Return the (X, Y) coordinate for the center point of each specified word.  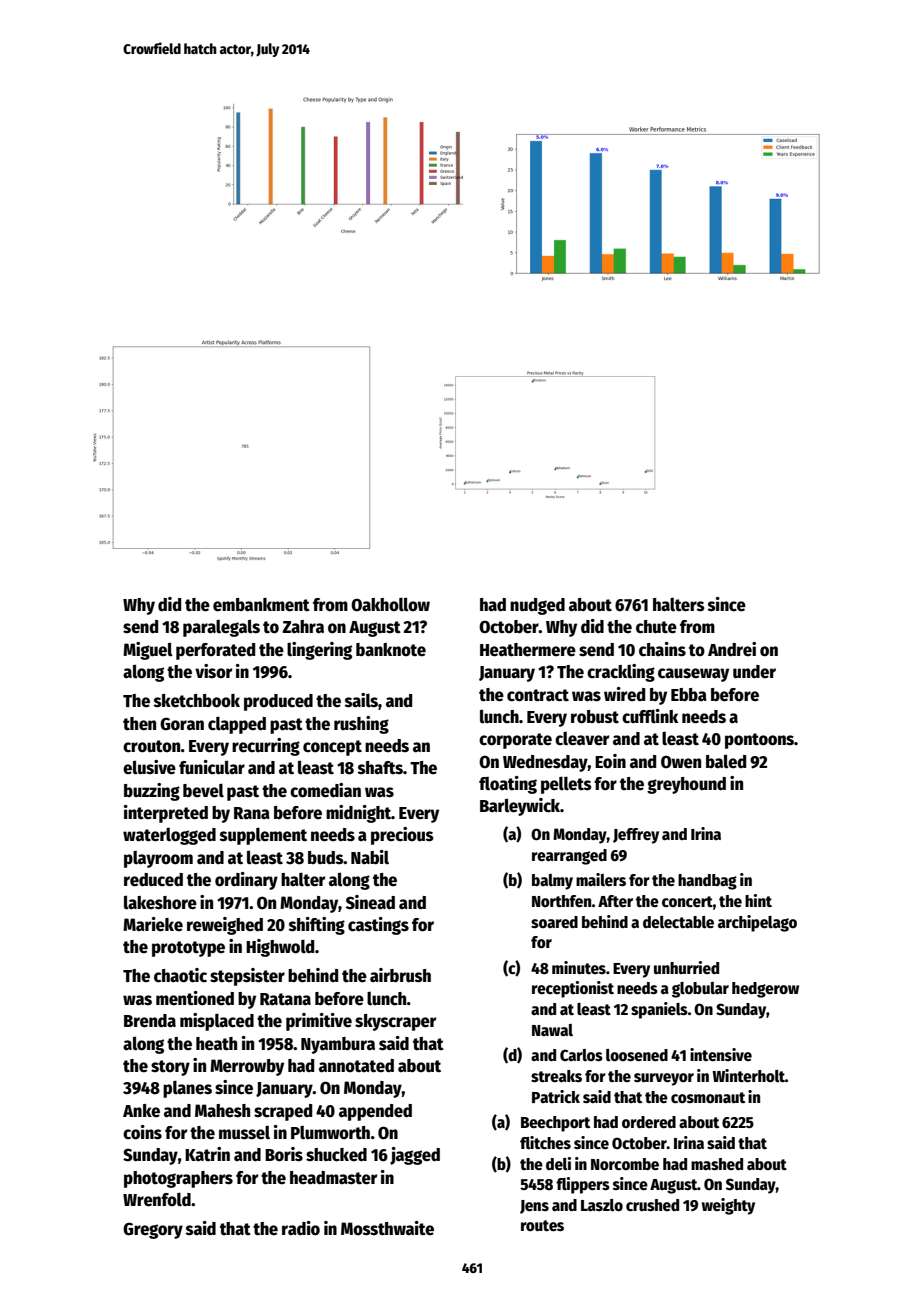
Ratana (285, 999)
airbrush (400, 975)
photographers (178, 1179)
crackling (621, 673)
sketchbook (197, 701)
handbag (707, 882)
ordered (649, 1122)
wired (624, 694)
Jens (534, 1207)
